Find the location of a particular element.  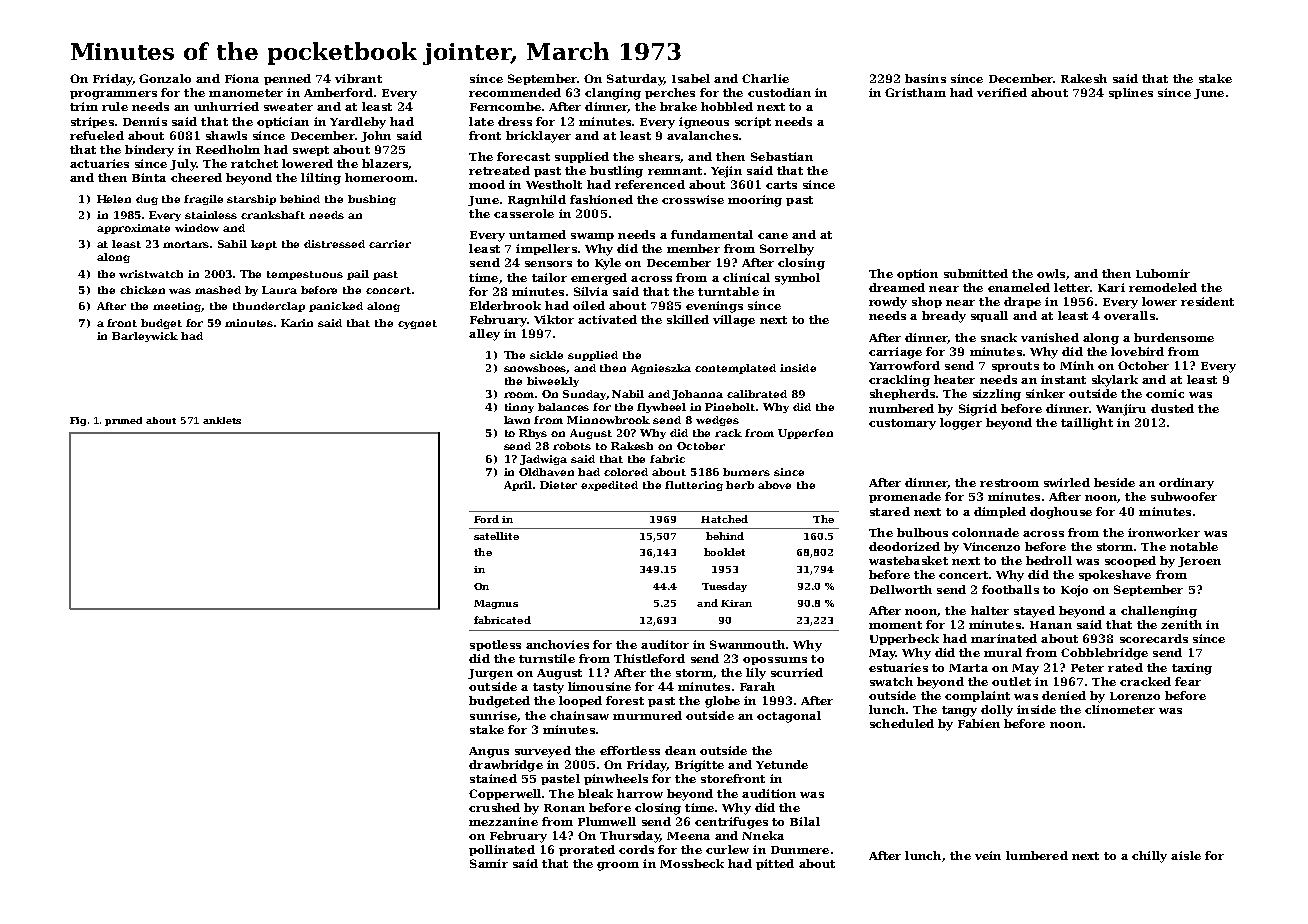

Angus is located at coordinates (489, 752).
